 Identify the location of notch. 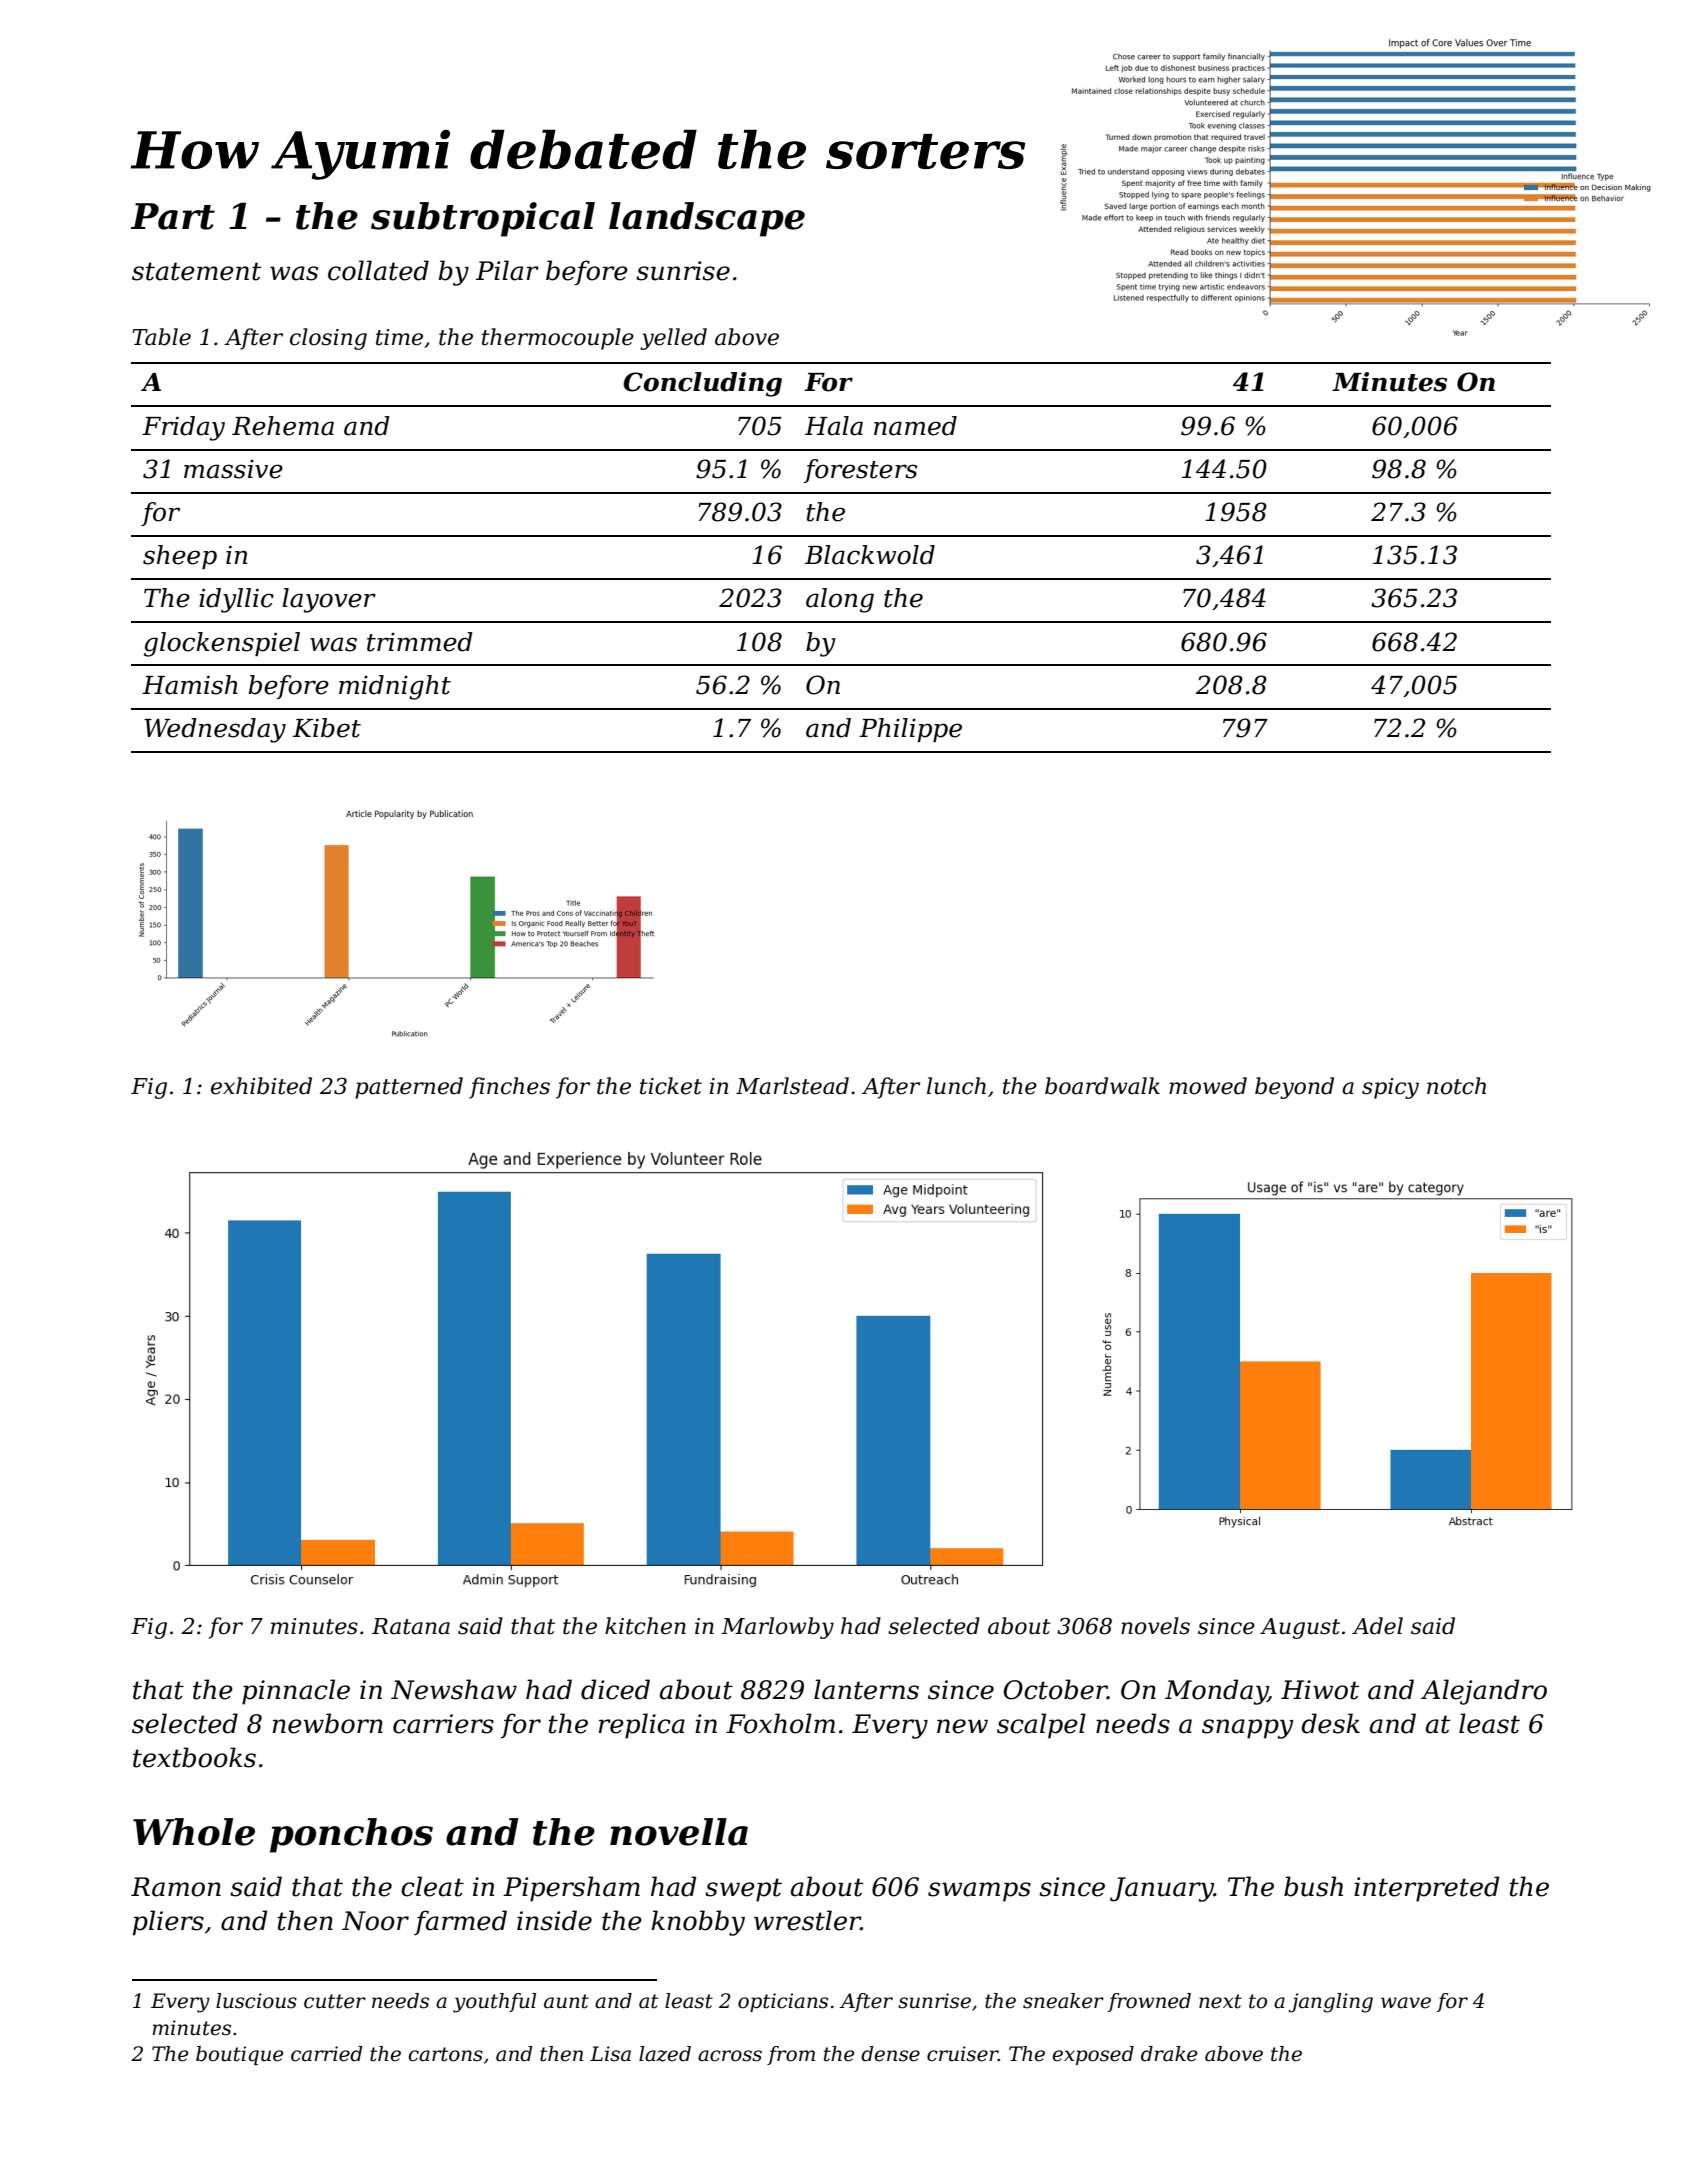
(1456, 1086).
